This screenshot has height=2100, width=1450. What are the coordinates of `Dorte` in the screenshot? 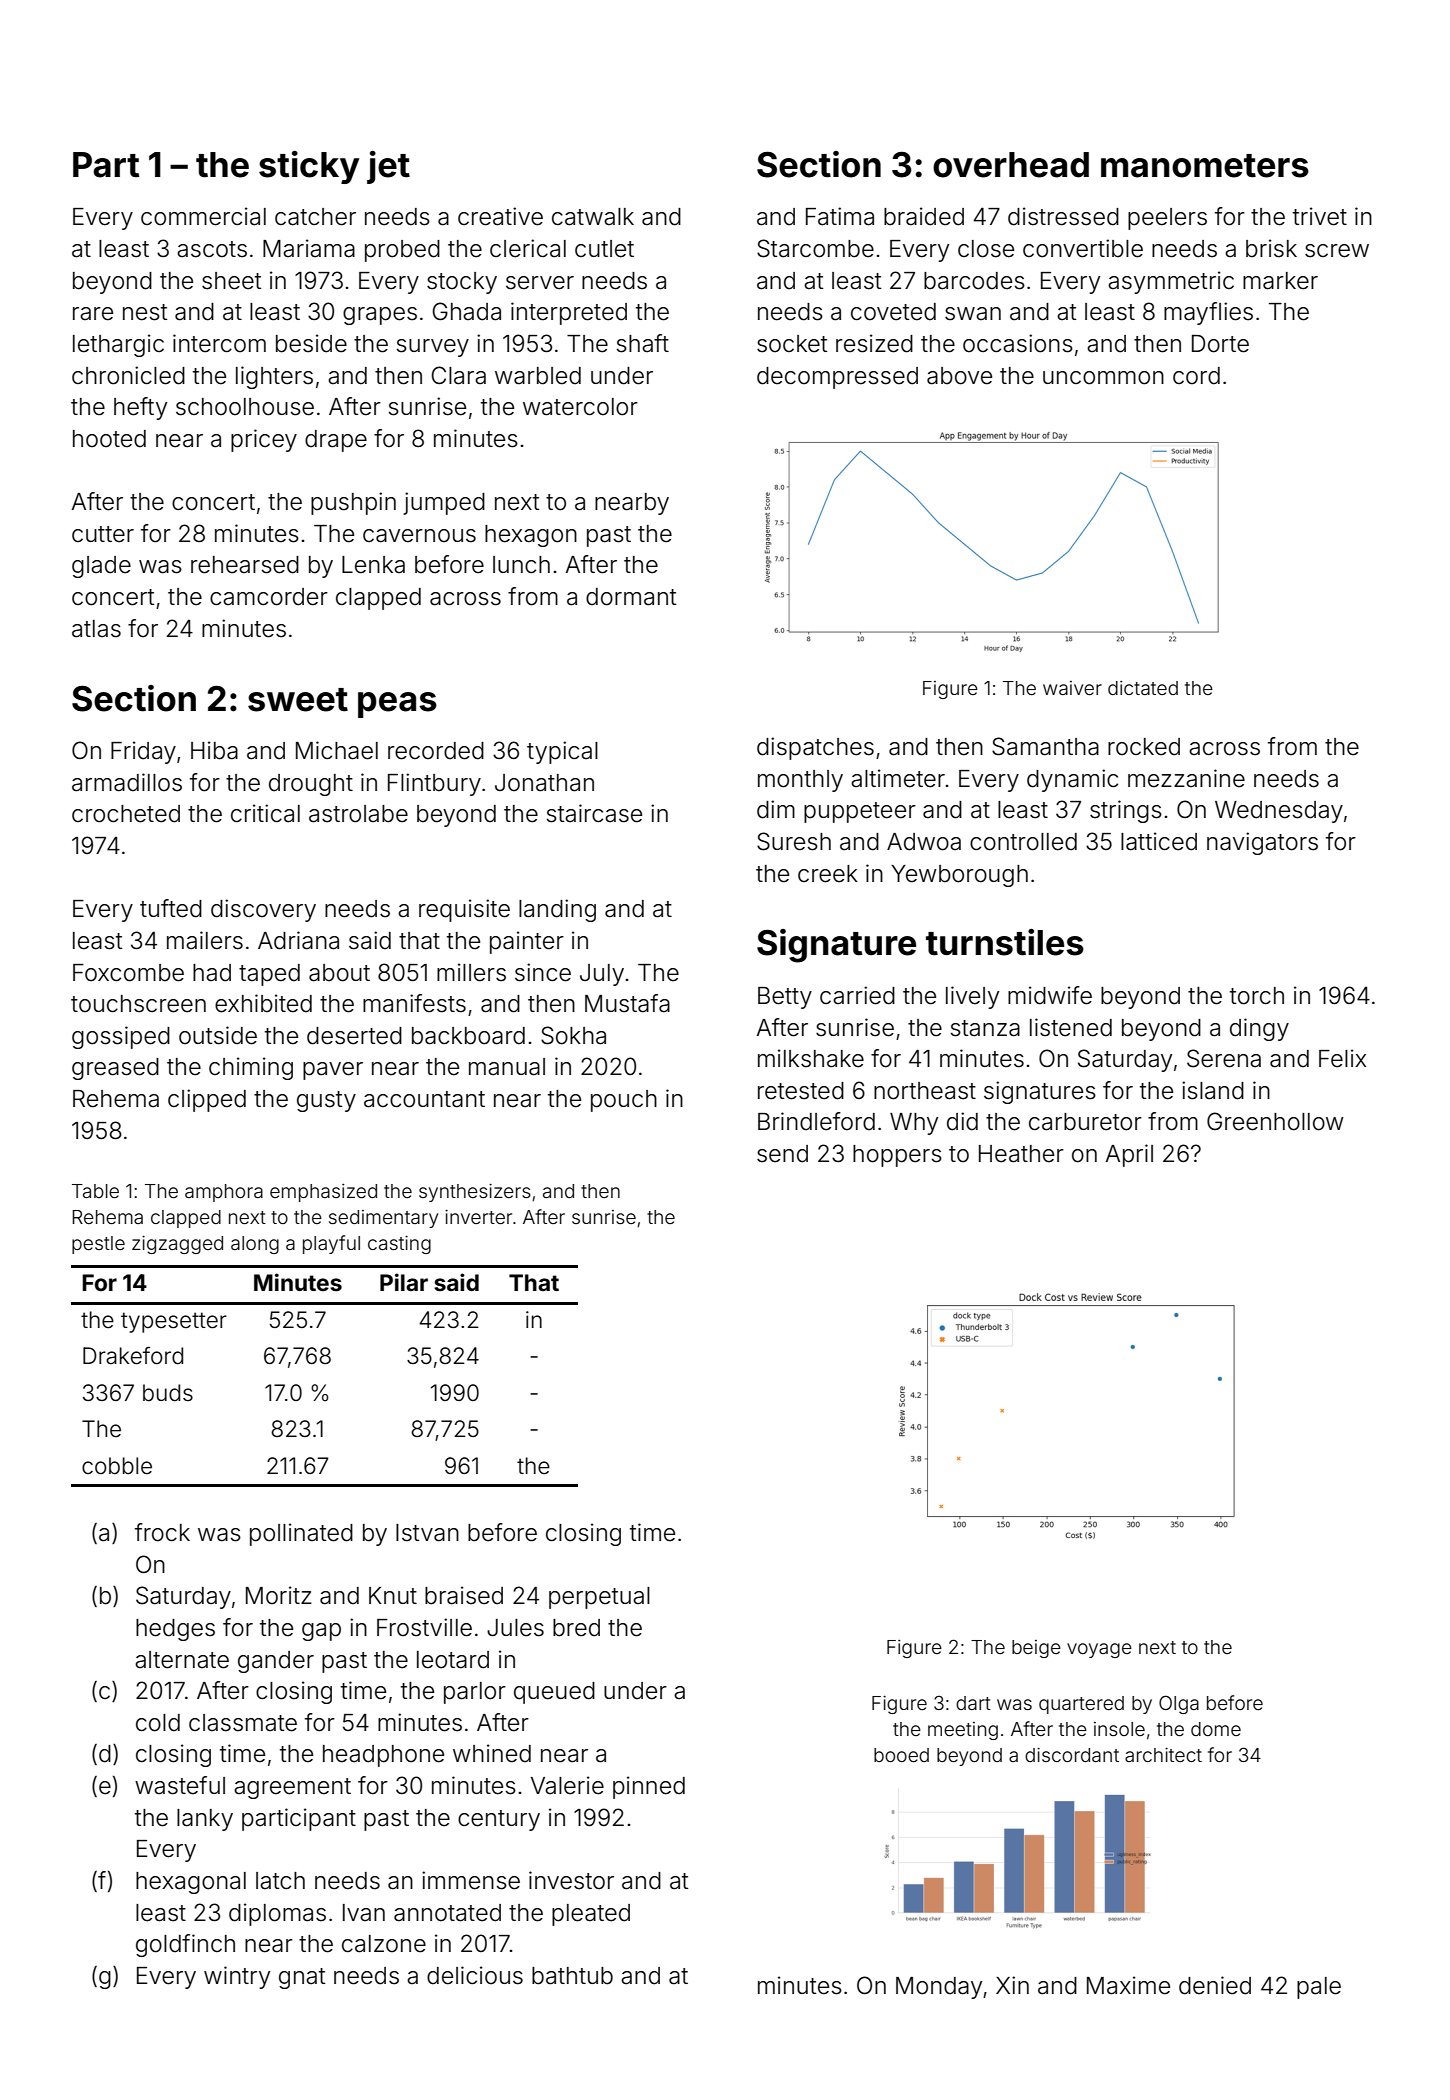 It's located at (1220, 343).
